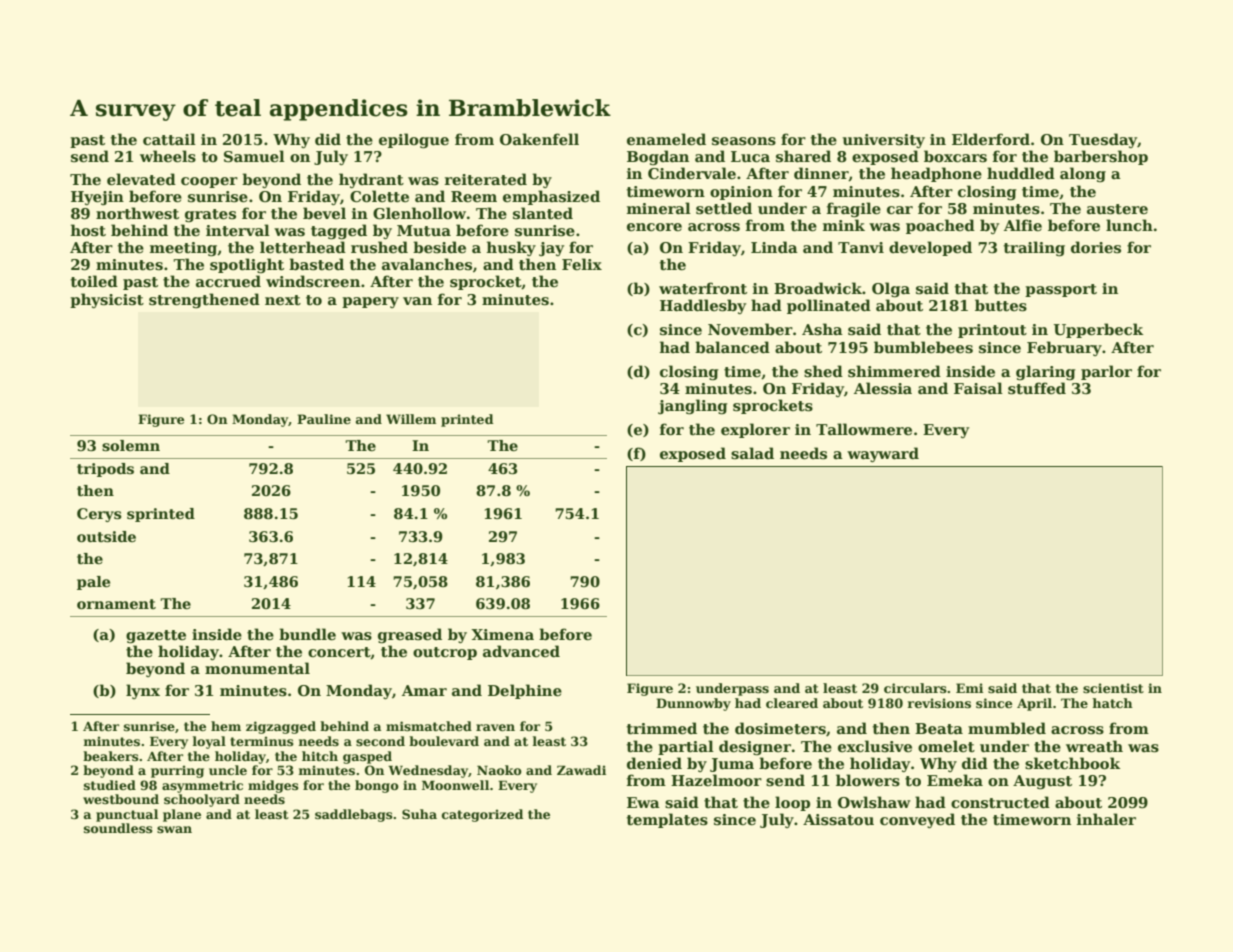 The height and width of the page is (952, 1233). I want to click on Willem, so click(411, 419).
